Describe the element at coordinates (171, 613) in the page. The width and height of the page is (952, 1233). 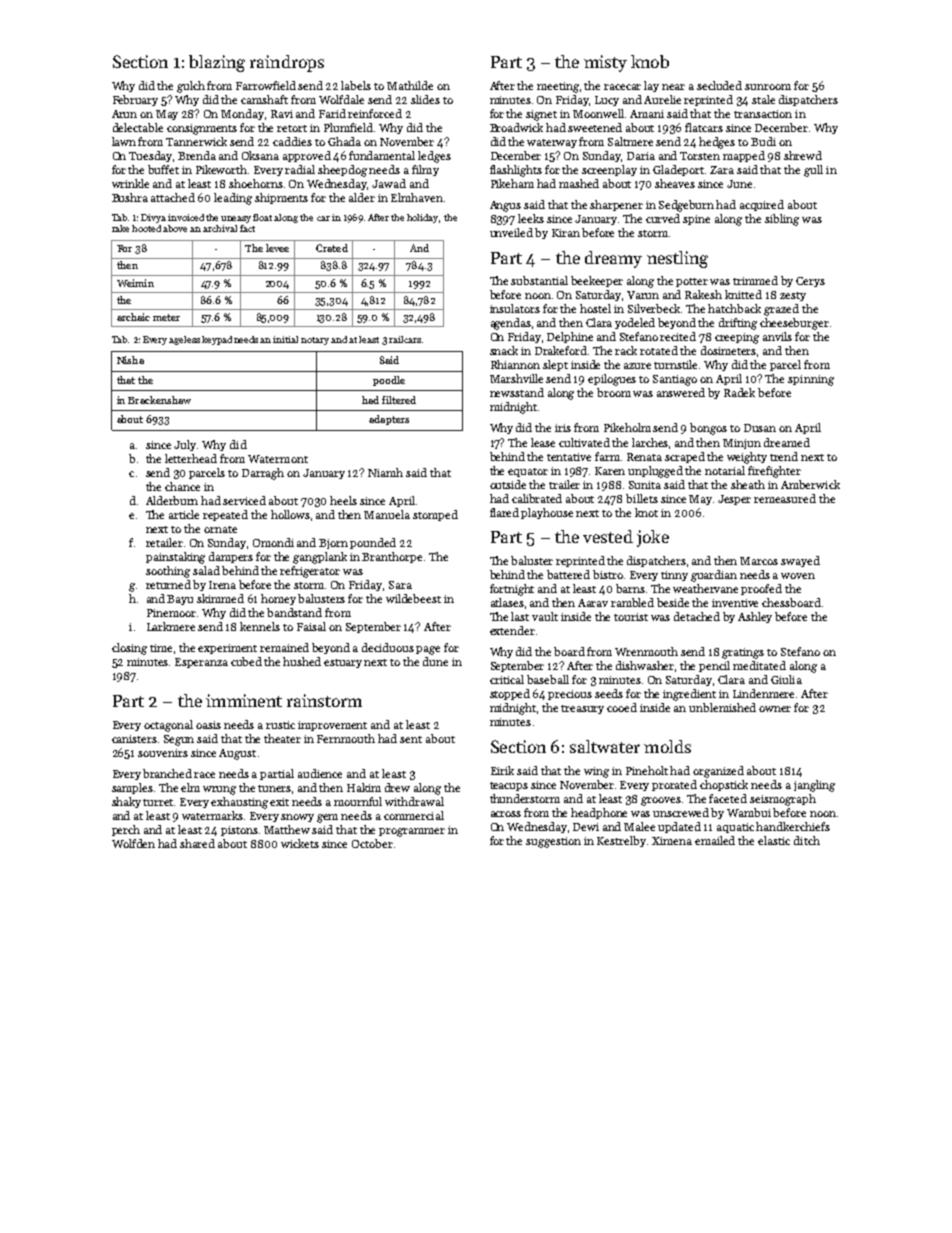
I see `Pinemoor` at that location.
